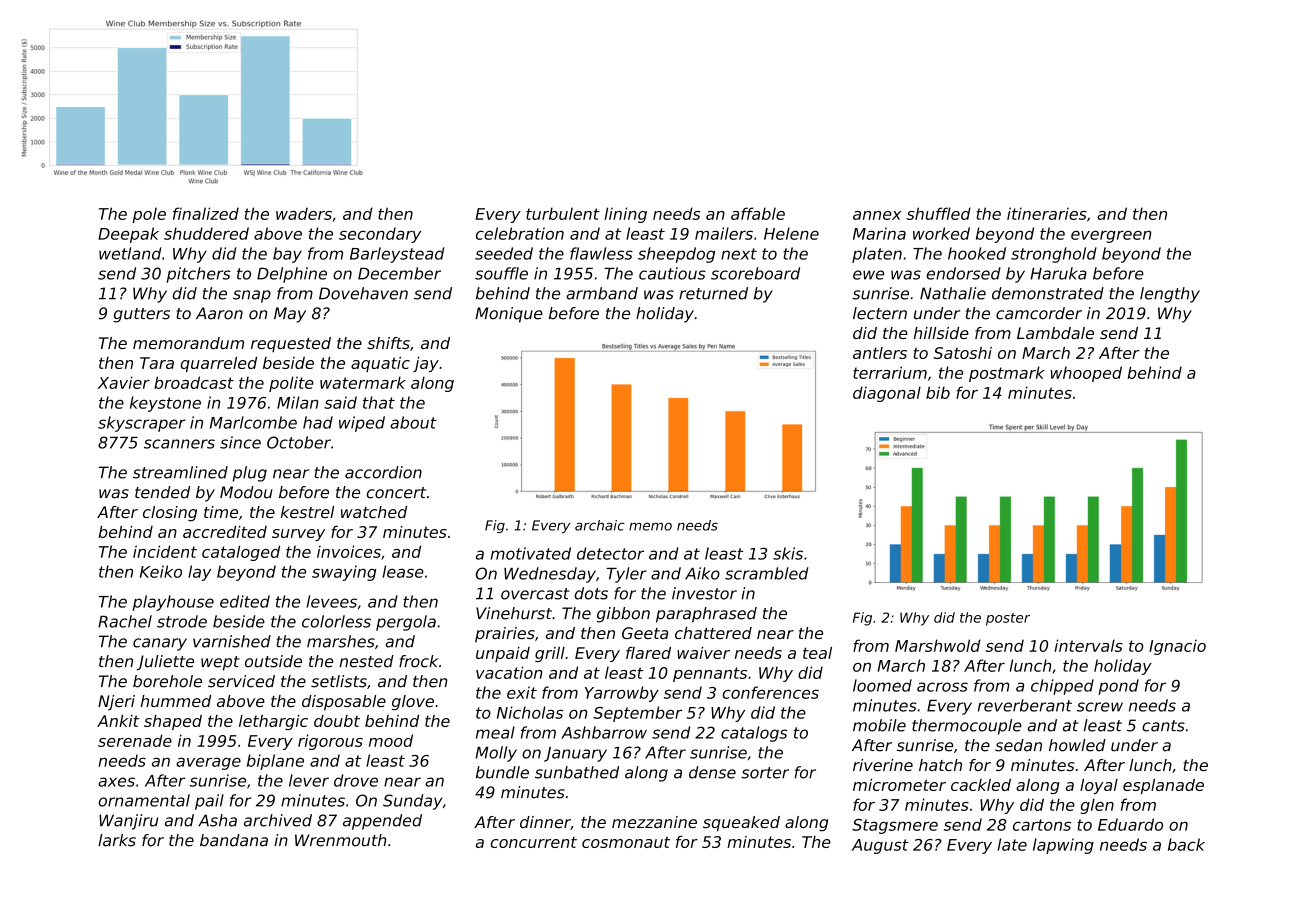  I want to click on swaying, so click(344, 573).
